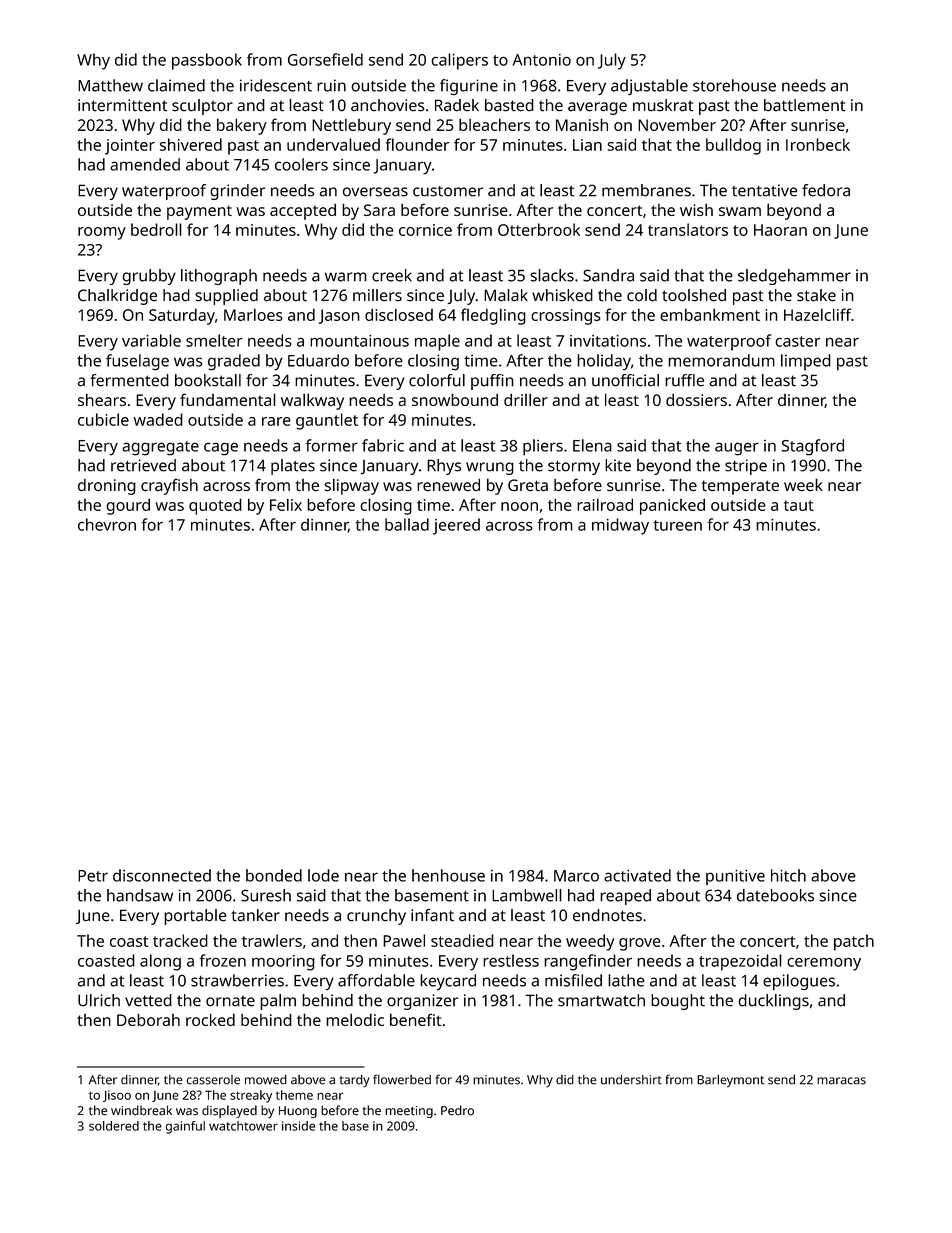  I want to click on bedroll, so click(156, 229).
